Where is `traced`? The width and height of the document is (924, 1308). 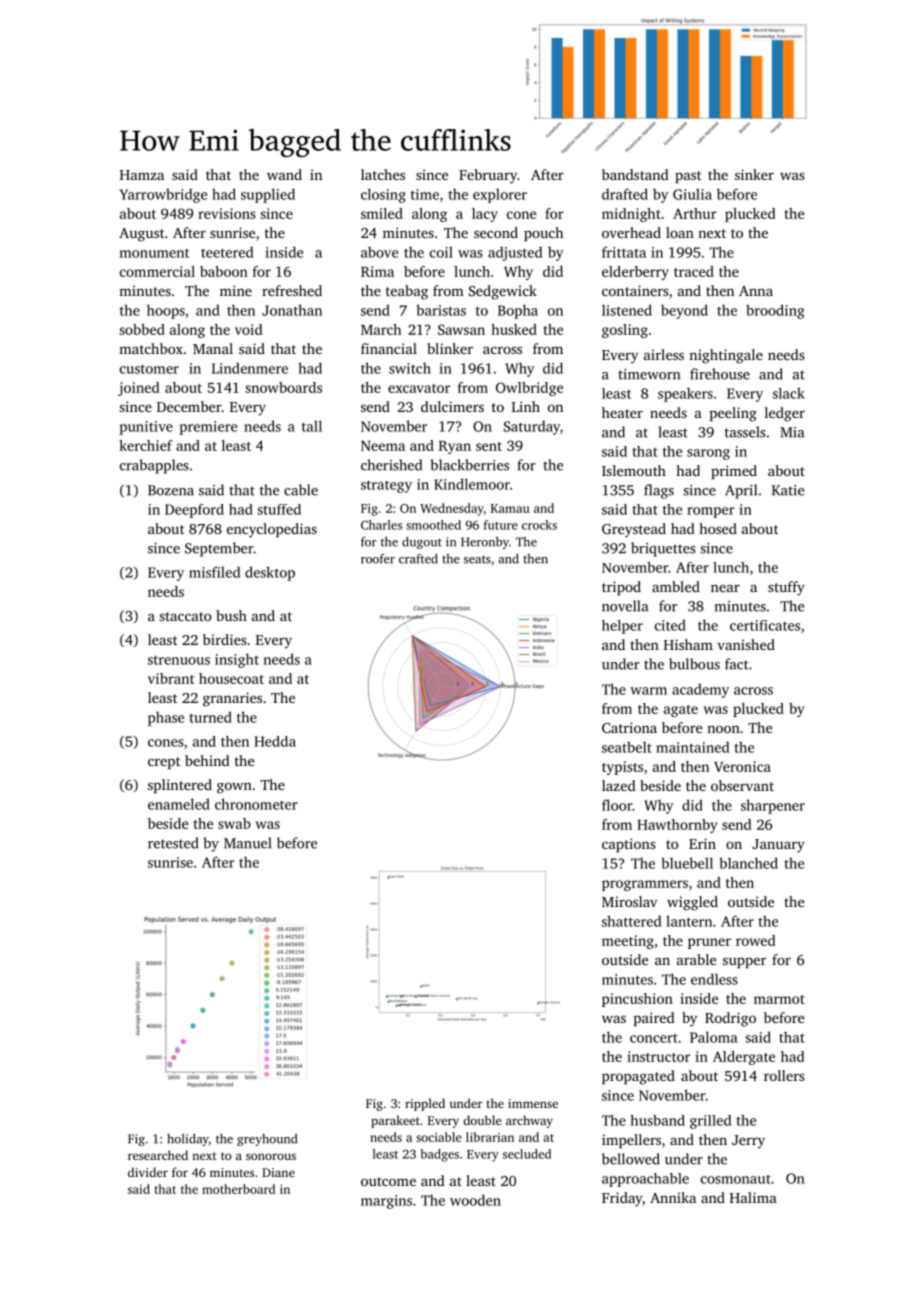 traced is located at coordinates (694, 271).
